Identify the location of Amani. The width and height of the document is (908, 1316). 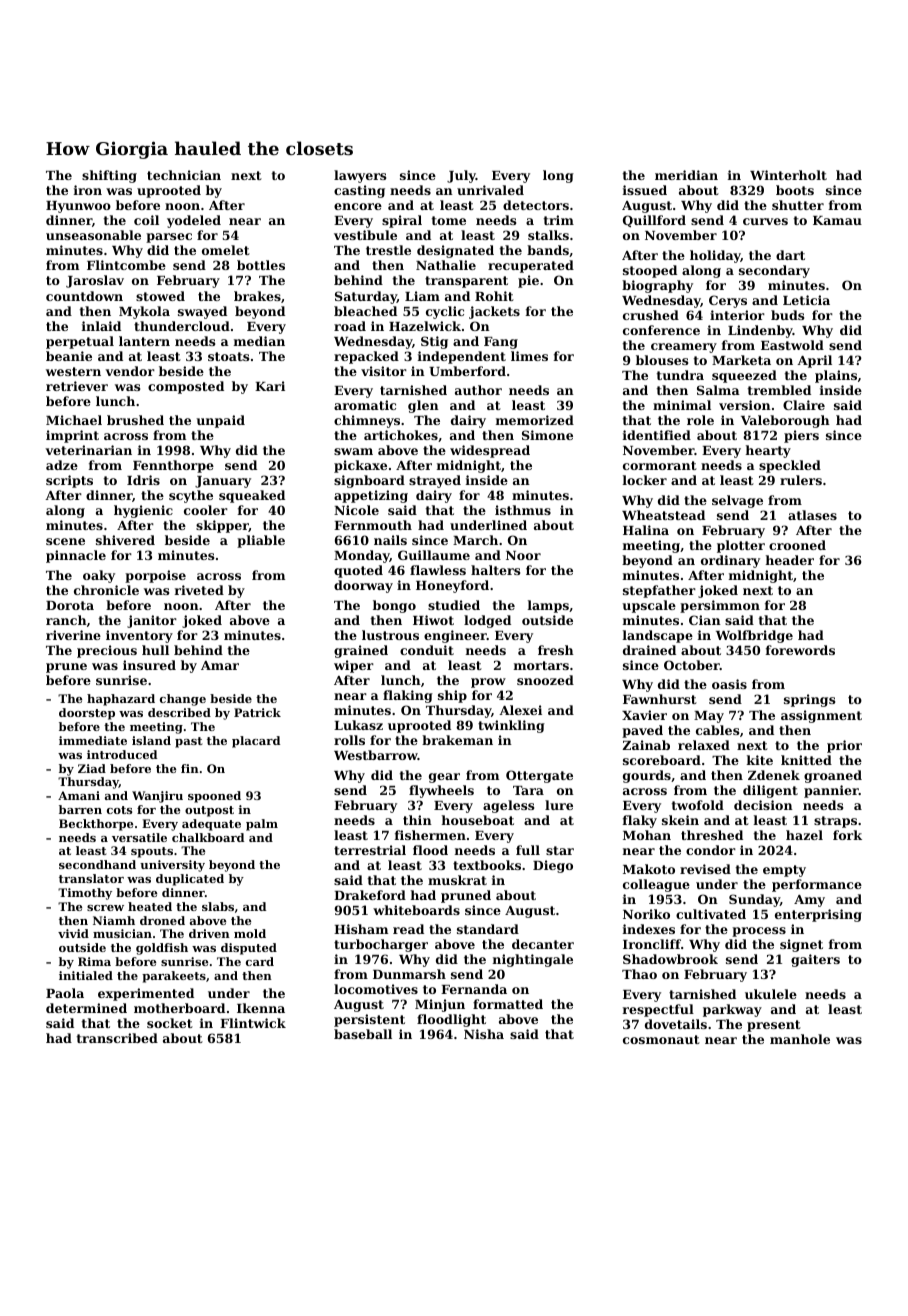
(79, 795).
